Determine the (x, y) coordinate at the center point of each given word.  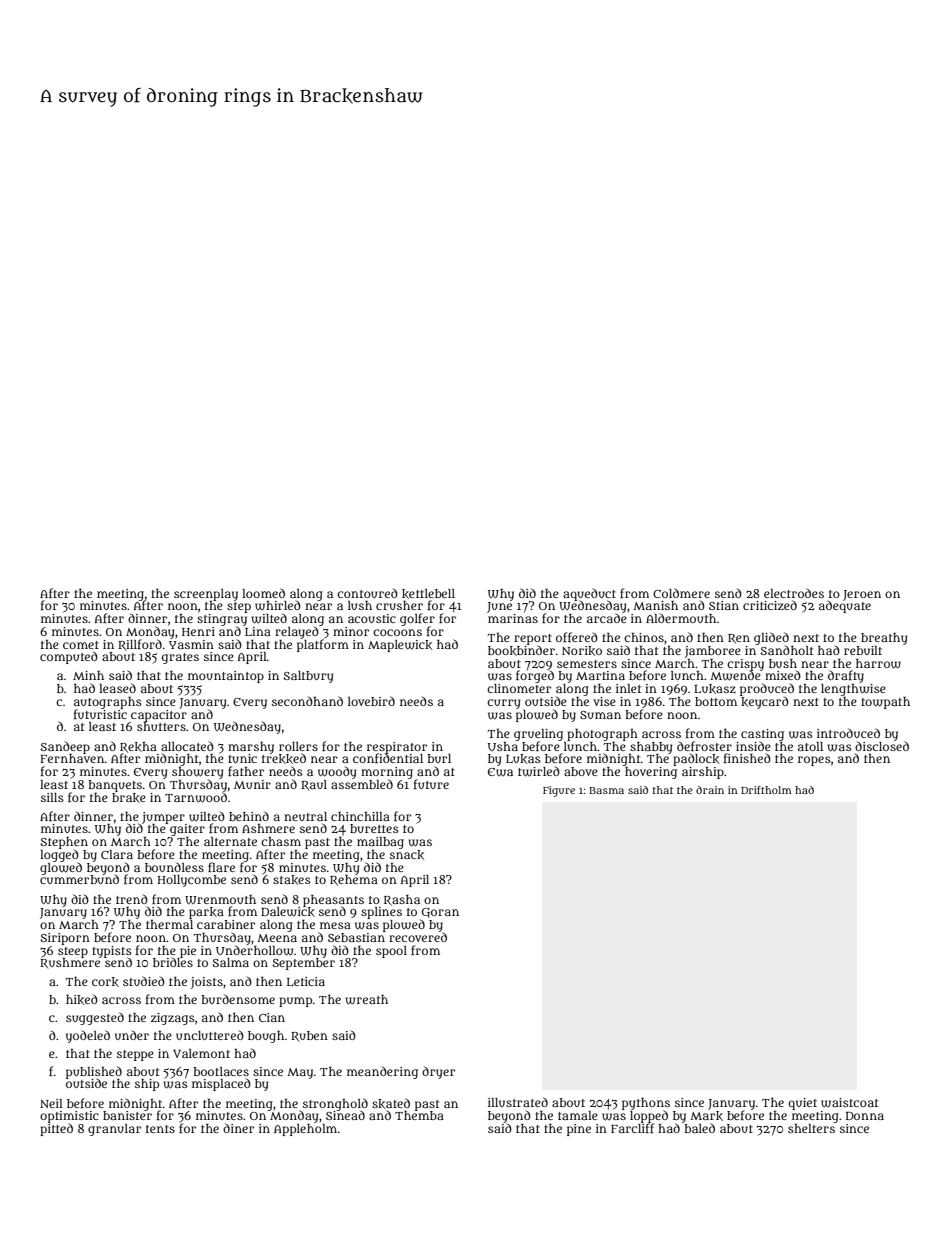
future (431, 784)
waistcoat (849, 1103)
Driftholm (766, 790)
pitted (56, 1129)
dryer (438, 1072)
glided (771, 638)
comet (81, 645)
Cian (272, 1017)
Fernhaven (72, 758)
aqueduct (589, 594)
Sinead (345, 1115)
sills (52, 797)
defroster (704, 746)
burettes (374, 828)
